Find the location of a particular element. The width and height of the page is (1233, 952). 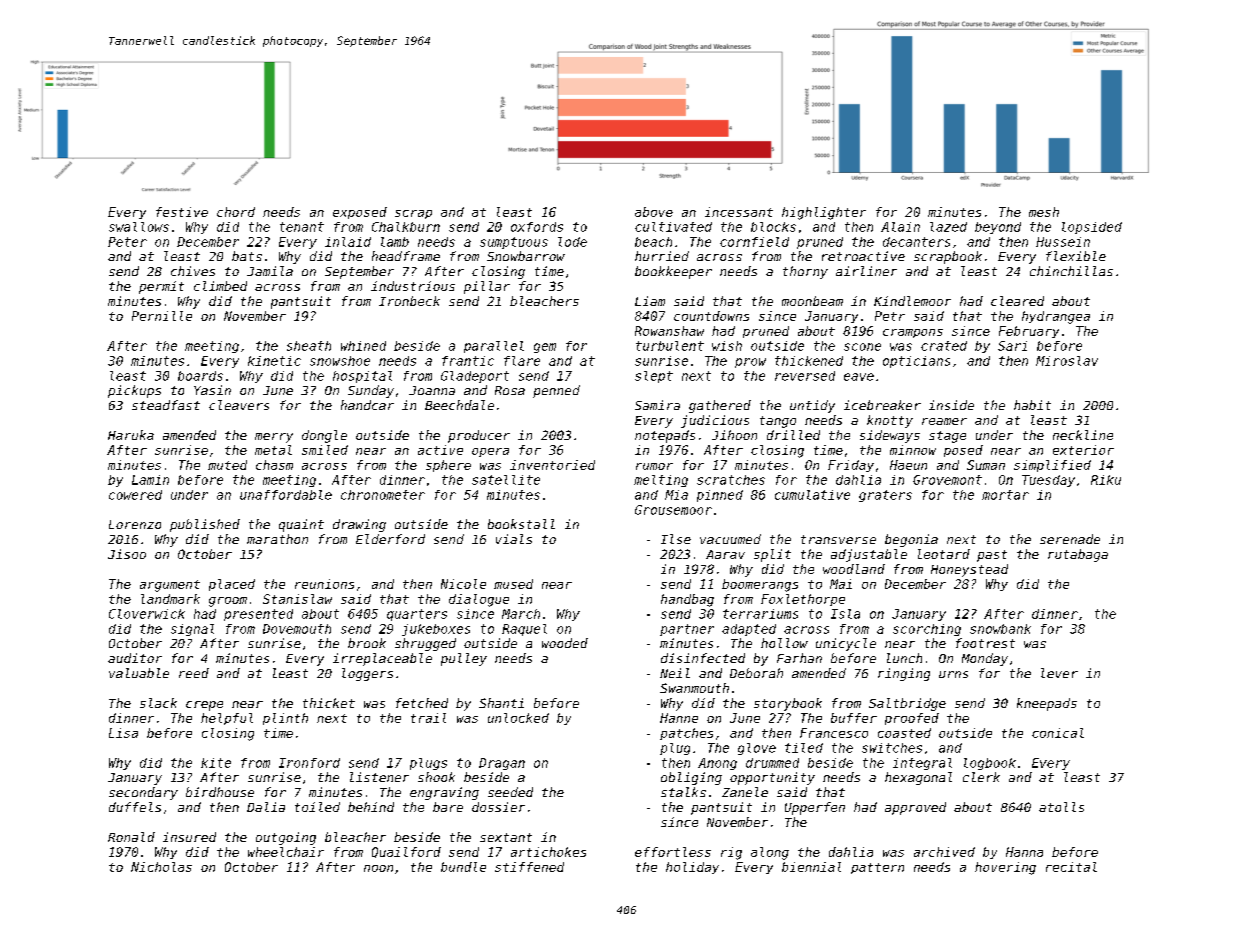

wheelchair is located at coordinates (286, 852).
